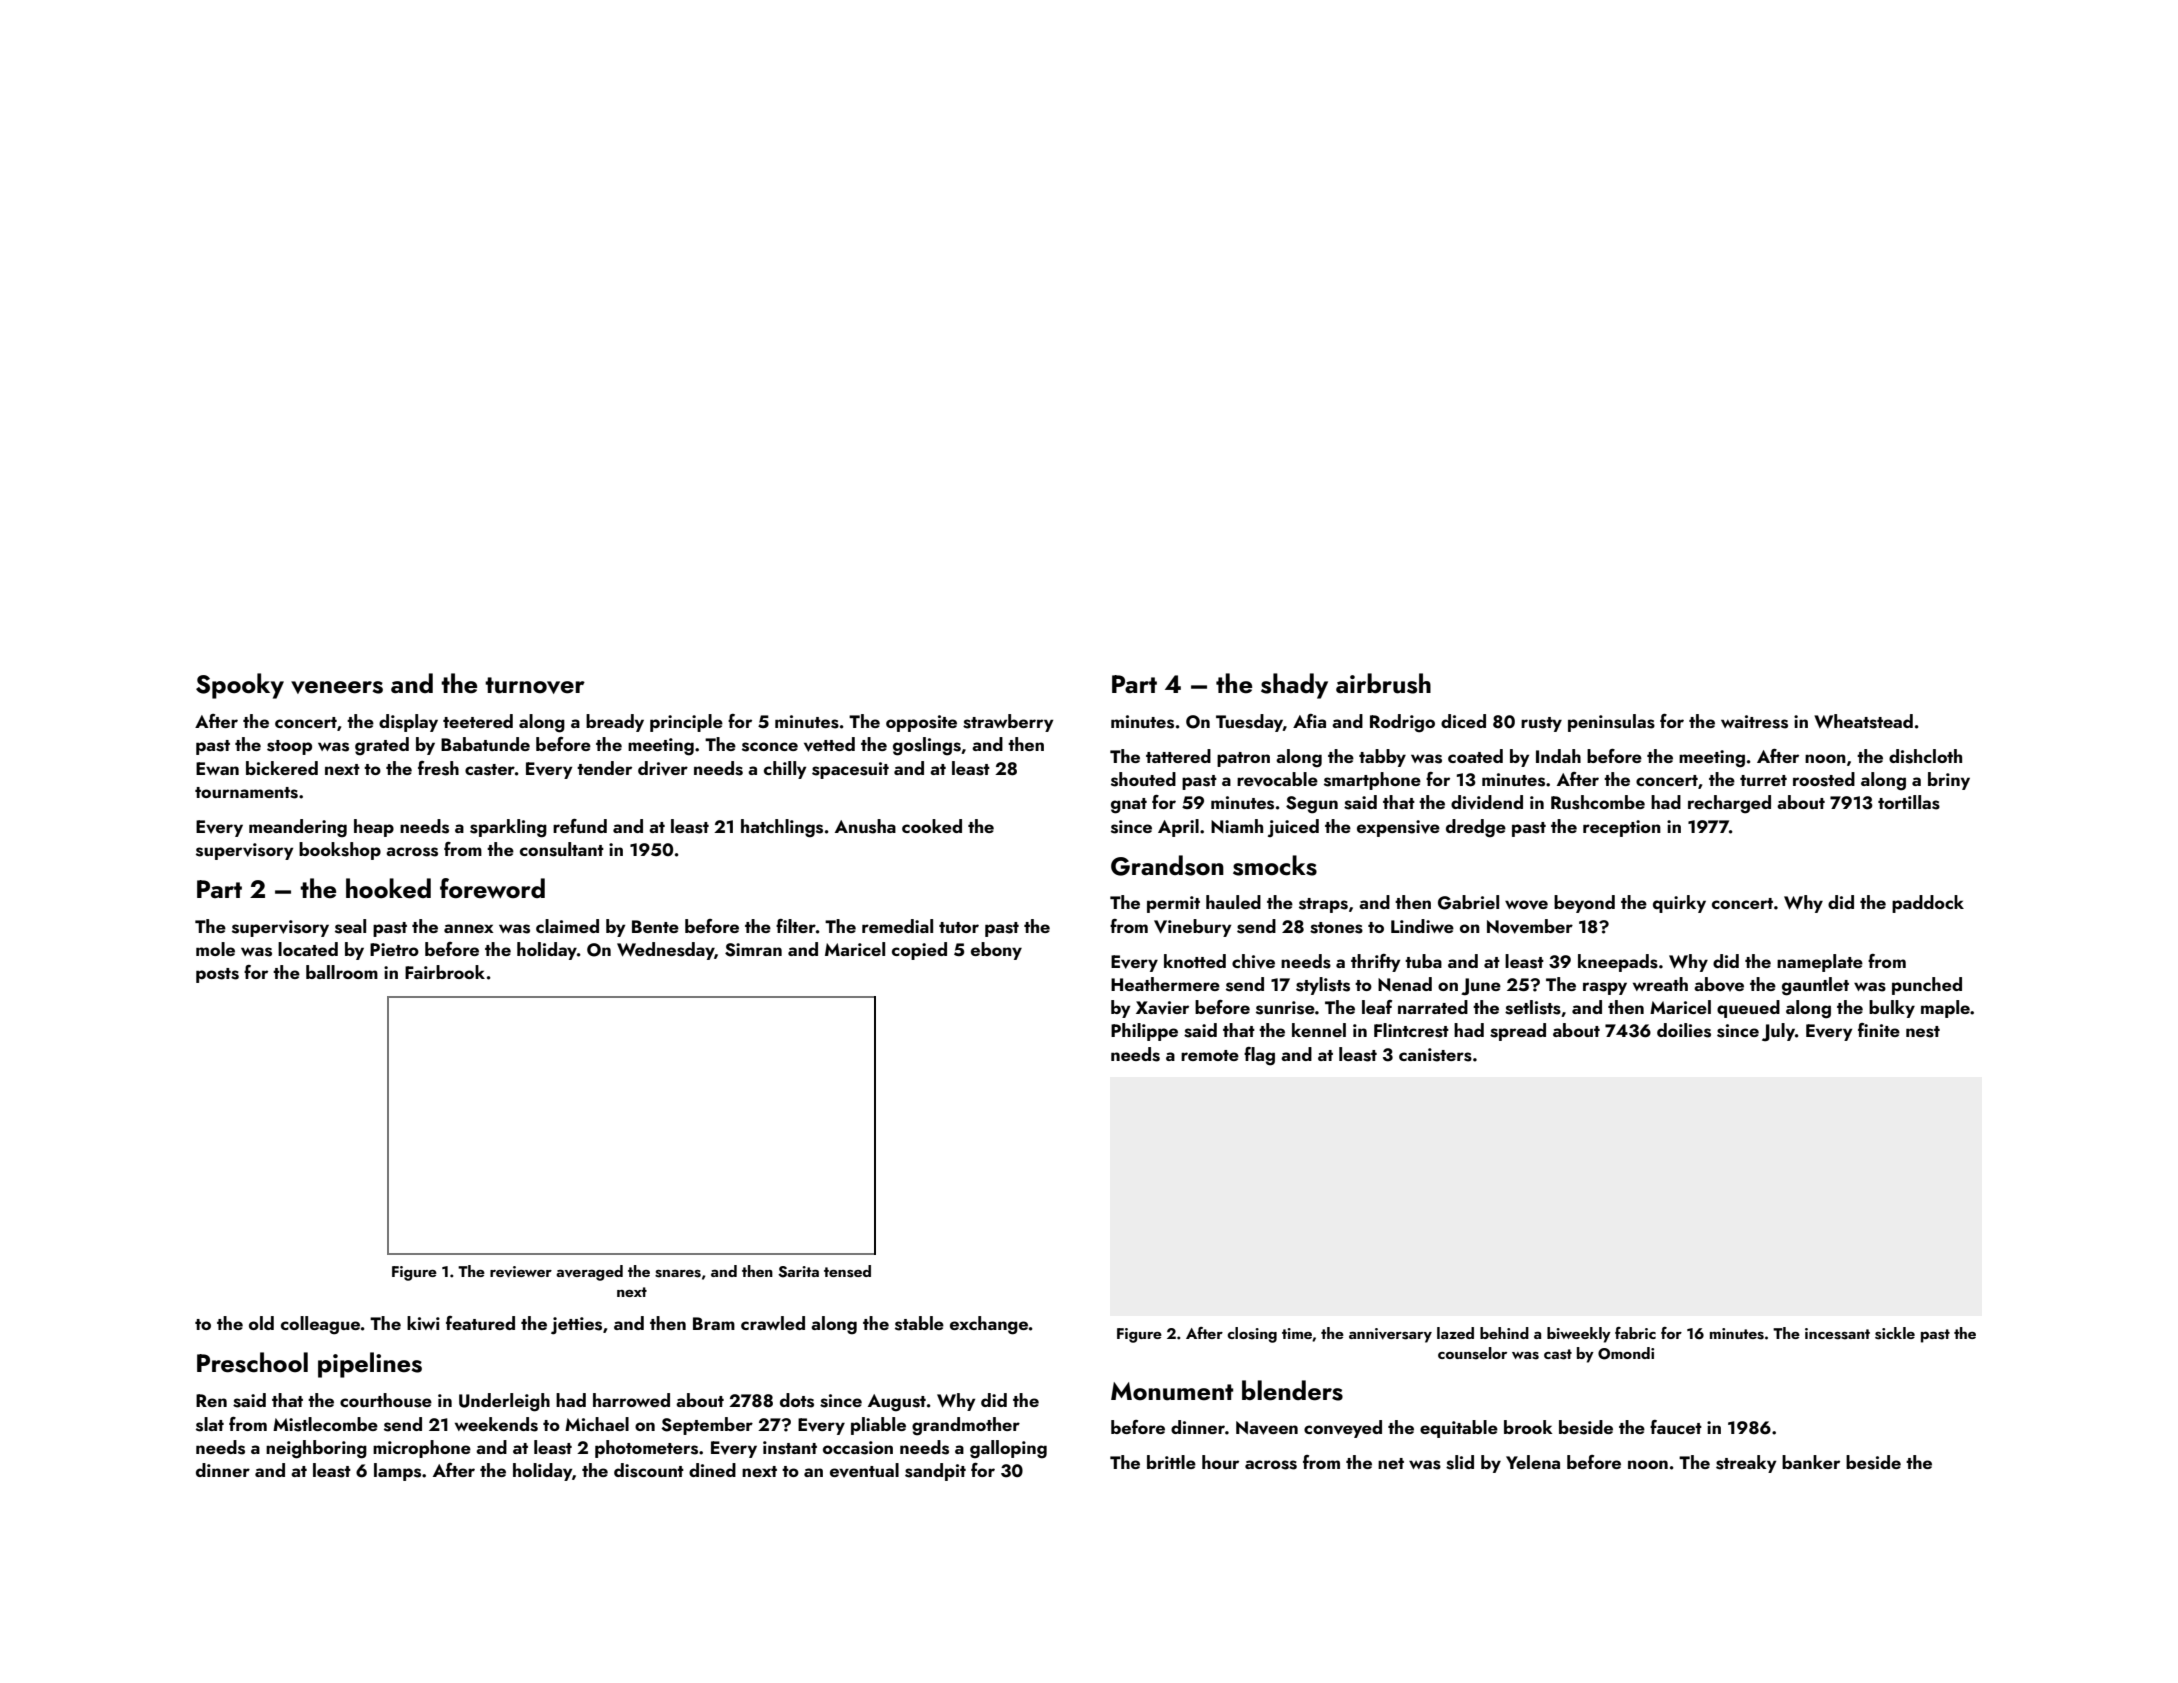 The width and height of the screenshot is (2178, 1683). What do you see at coordinates (337, 687) in the screenshot?
I see `veneers` at bounding box center [337, 687].
